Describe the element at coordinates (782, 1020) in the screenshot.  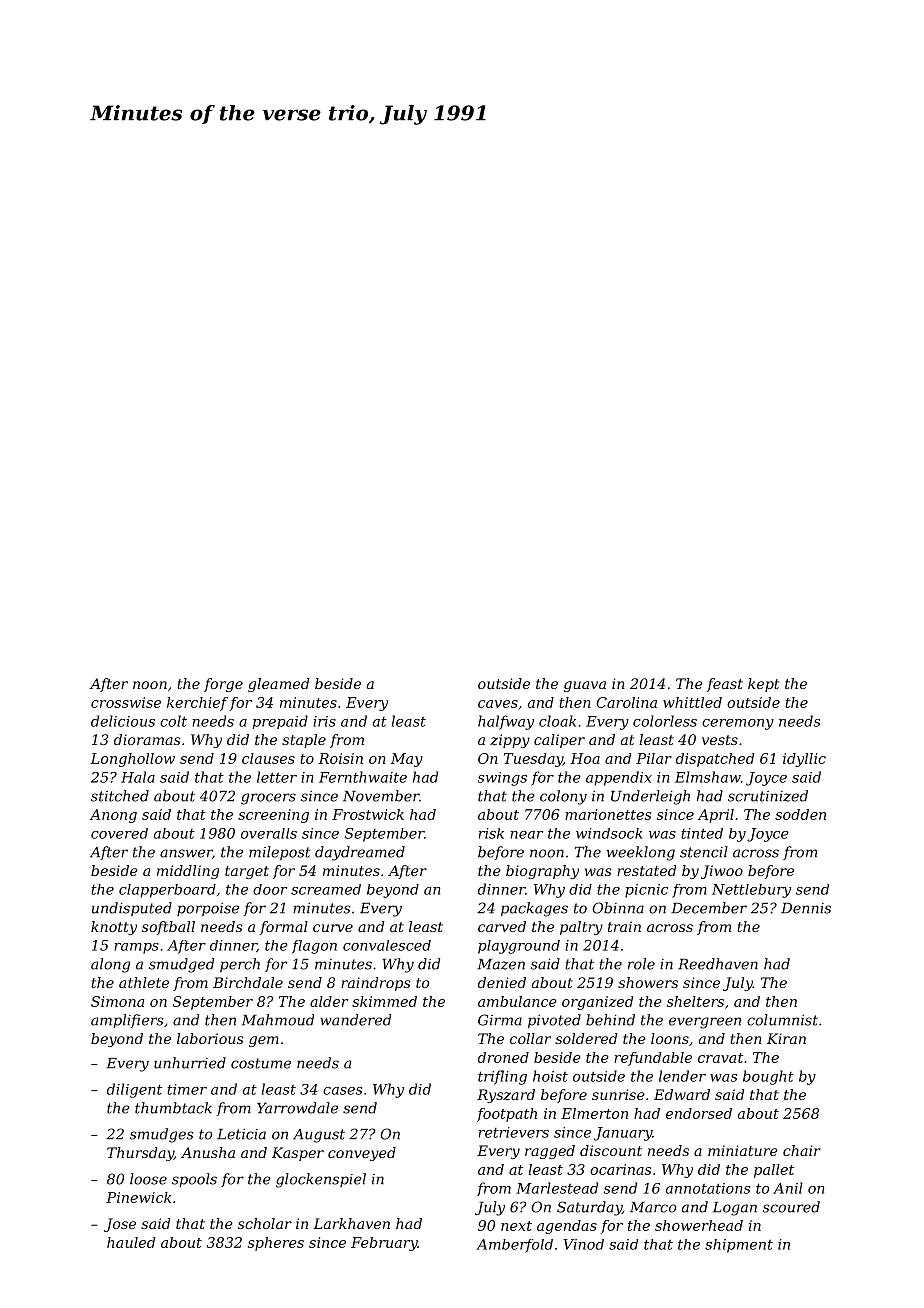
I see `columnist` at that location.
